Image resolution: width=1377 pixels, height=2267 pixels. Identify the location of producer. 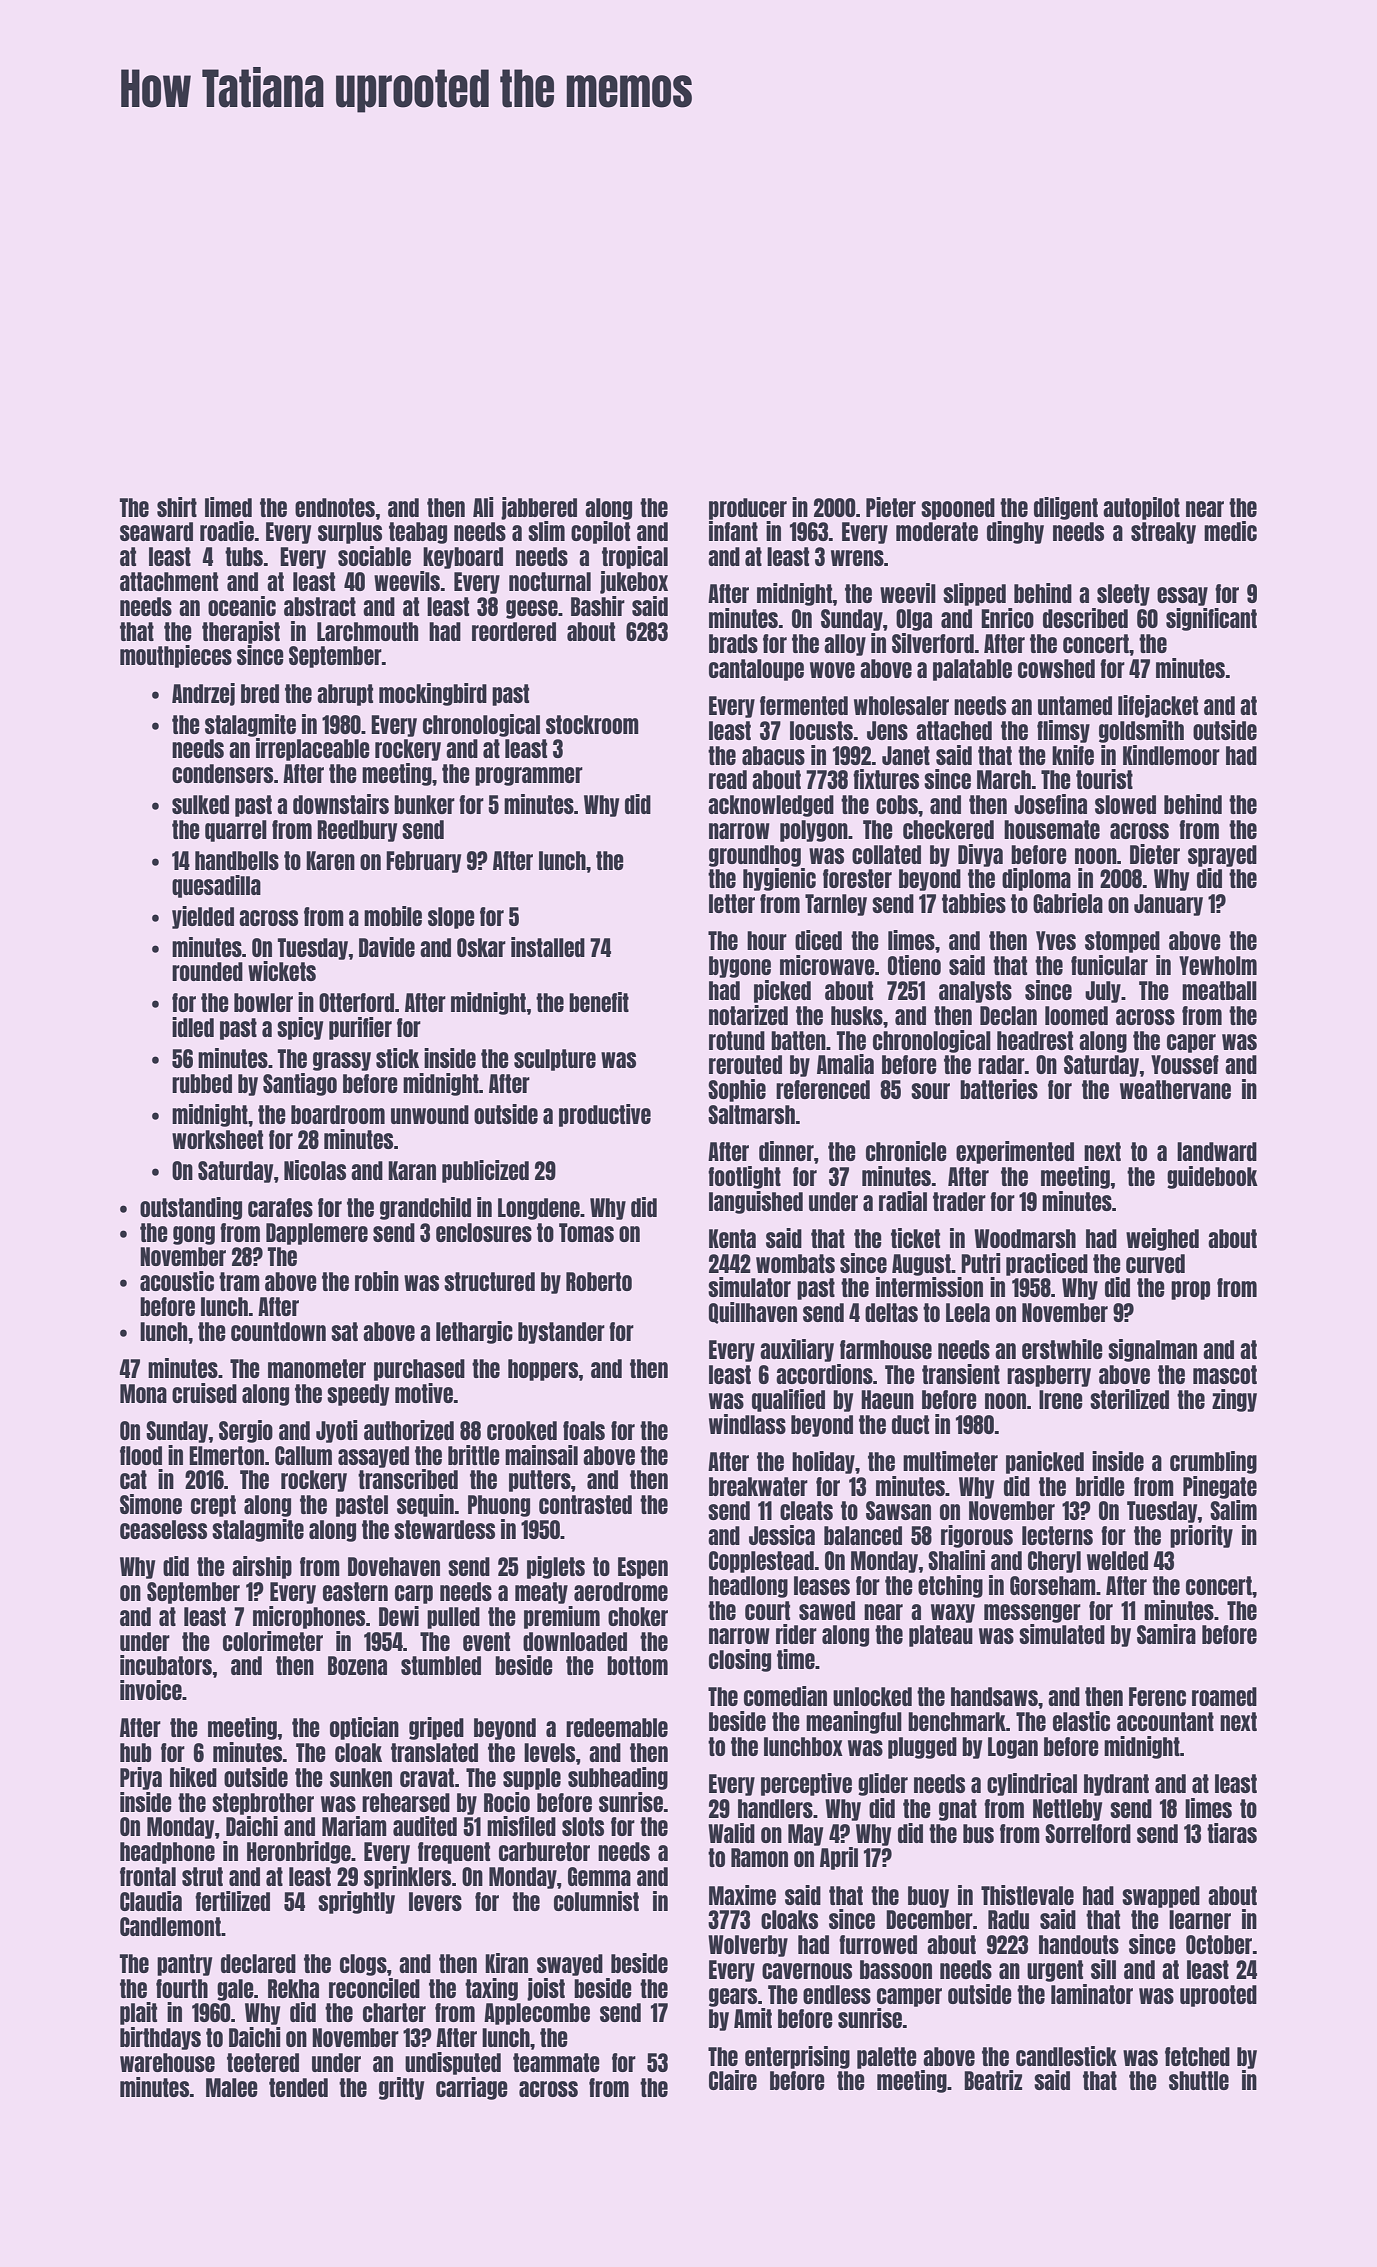
(748, 509).
